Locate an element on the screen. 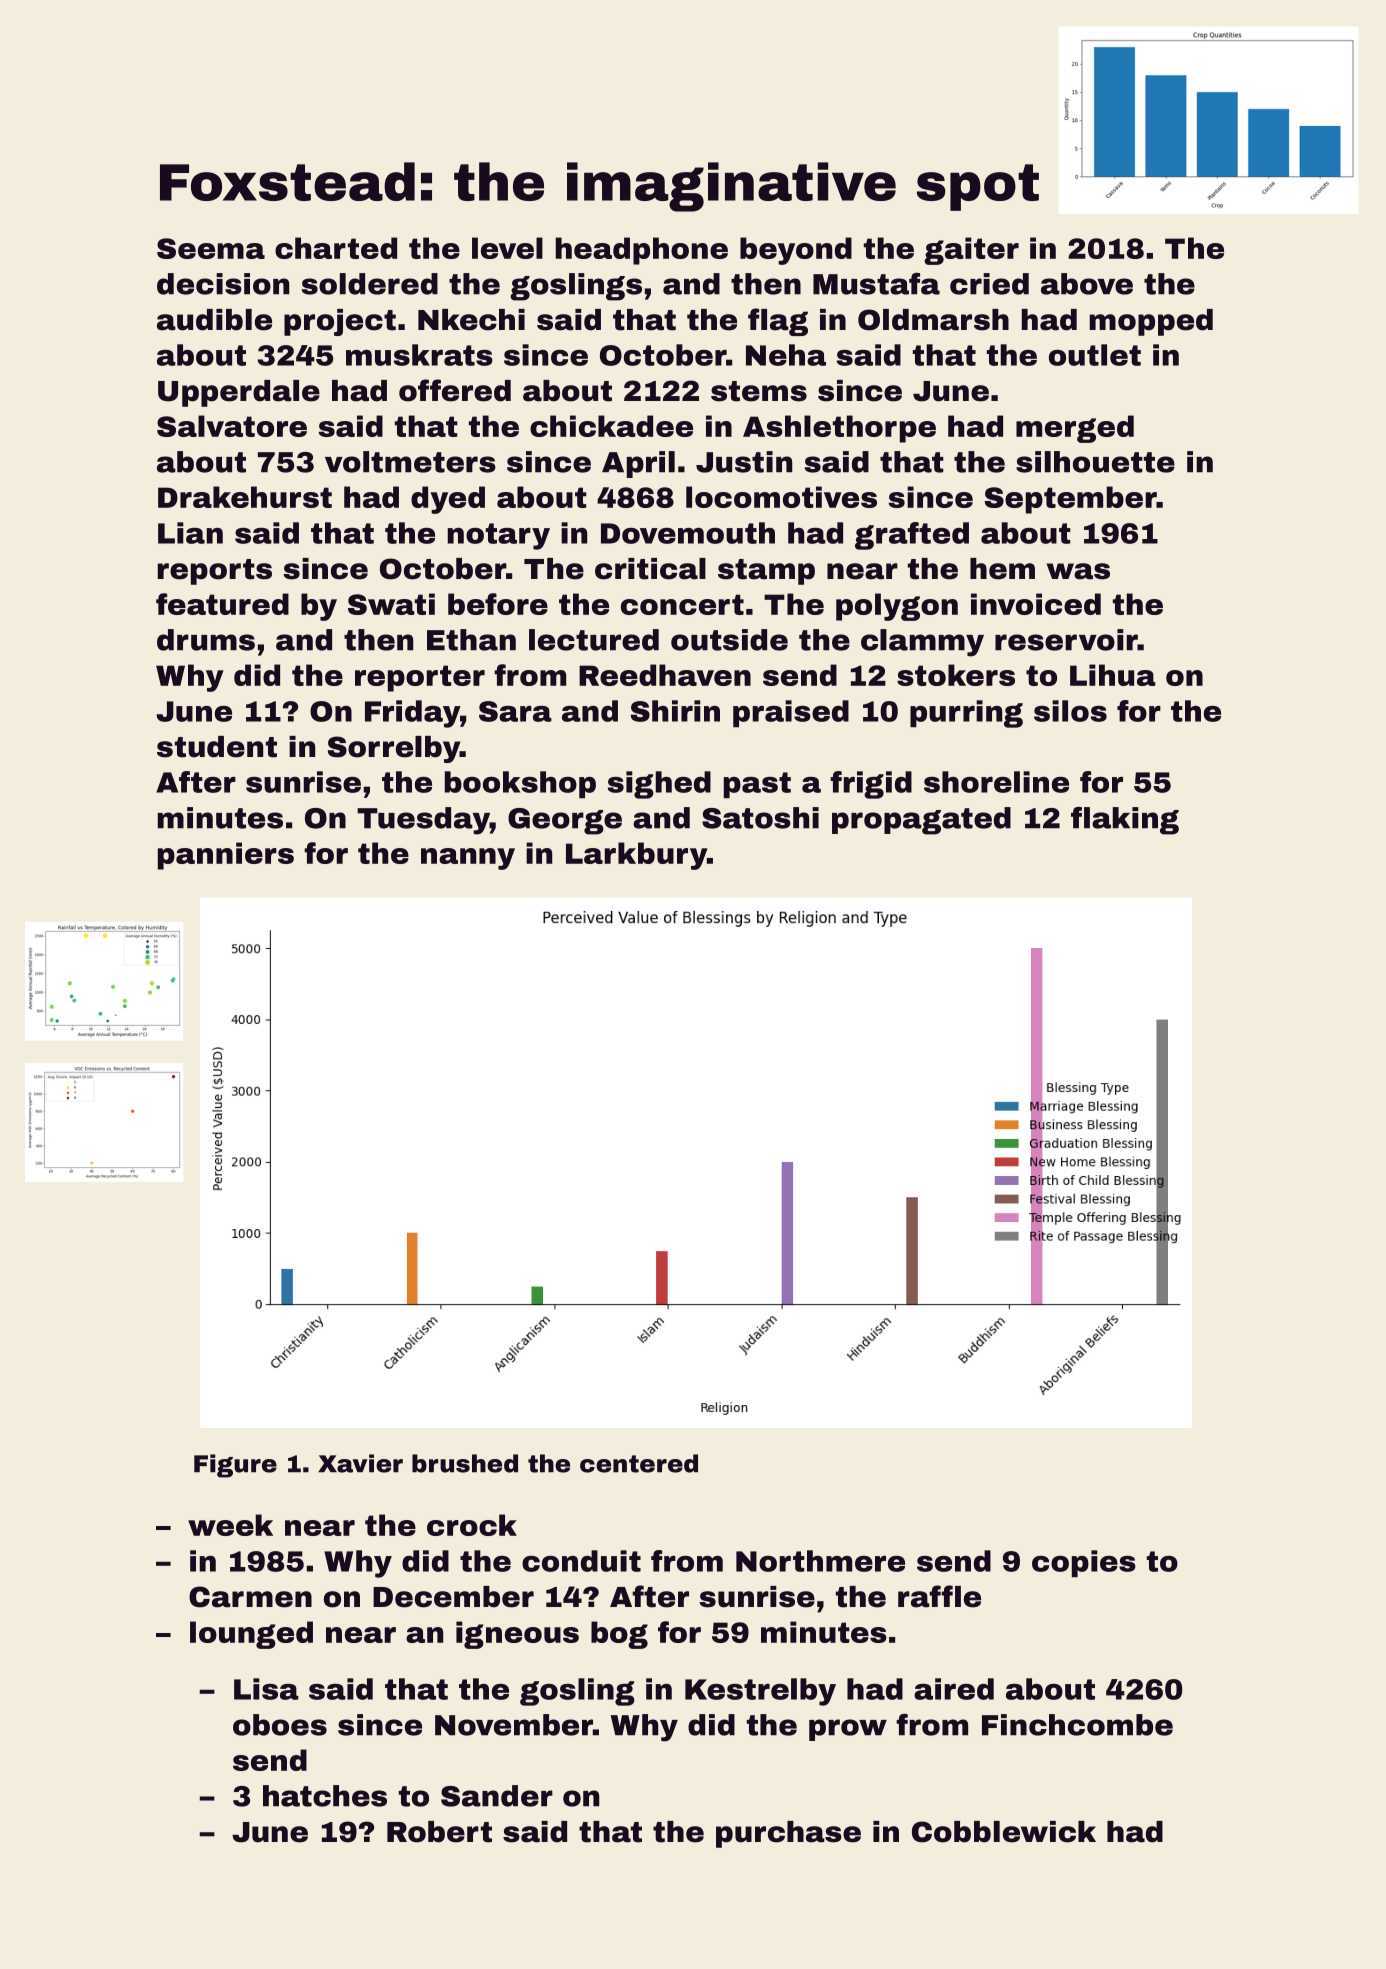  centered is located at coordinates (639, 1463).
